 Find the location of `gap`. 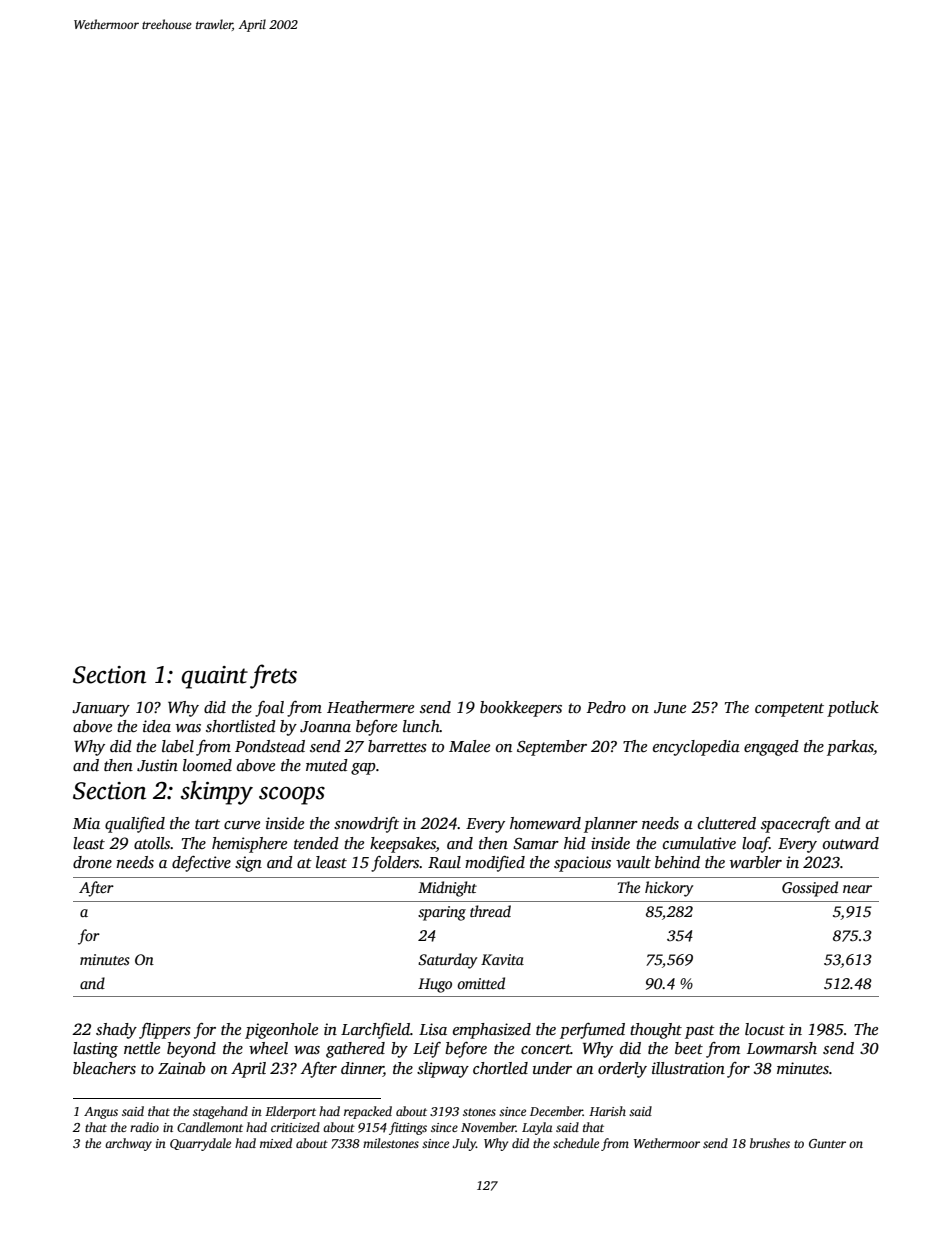

gap is located at coordinates (363, 769).
